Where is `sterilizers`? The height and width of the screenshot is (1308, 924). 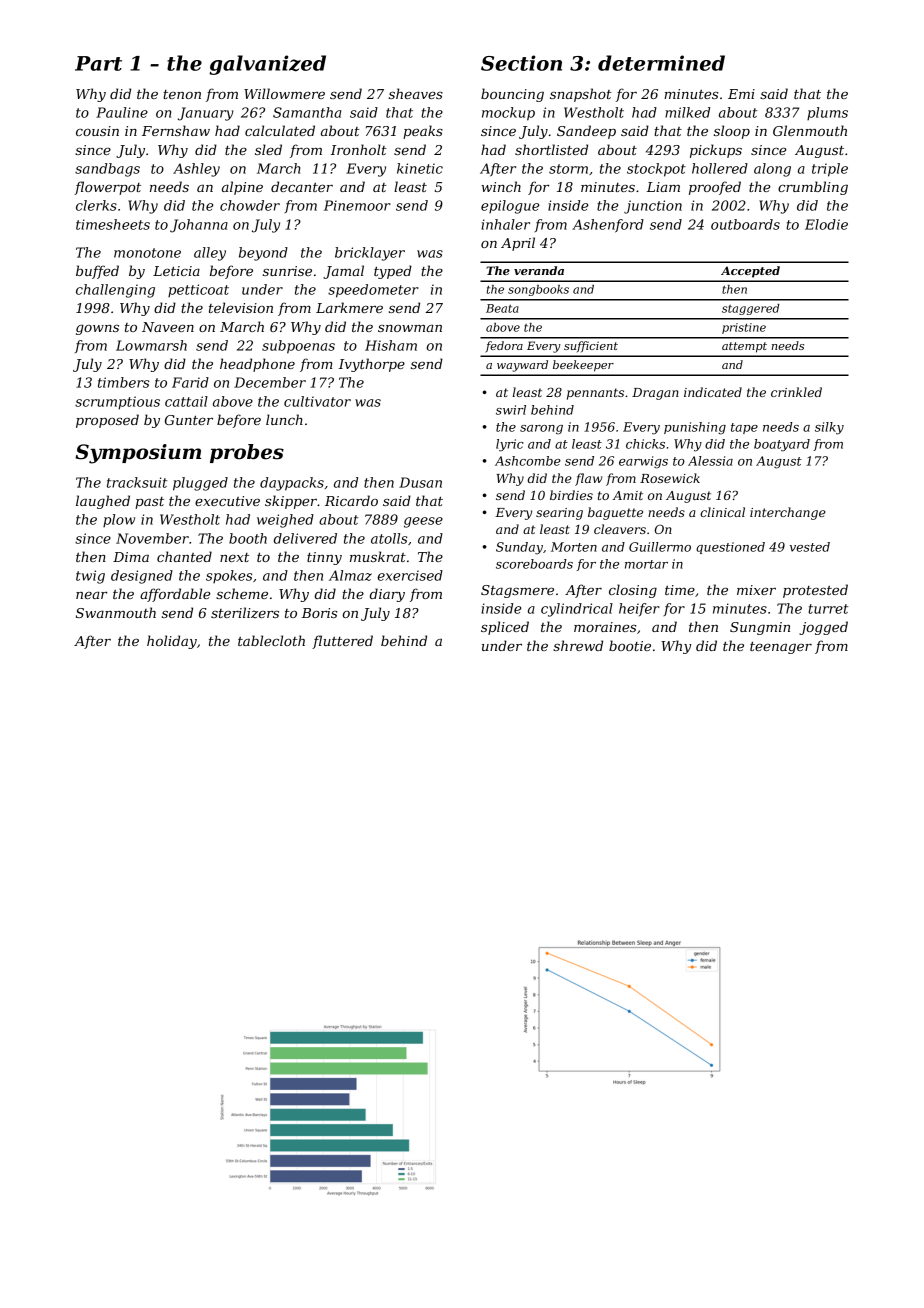 sterilizers is located at coordinates (245, 613).
